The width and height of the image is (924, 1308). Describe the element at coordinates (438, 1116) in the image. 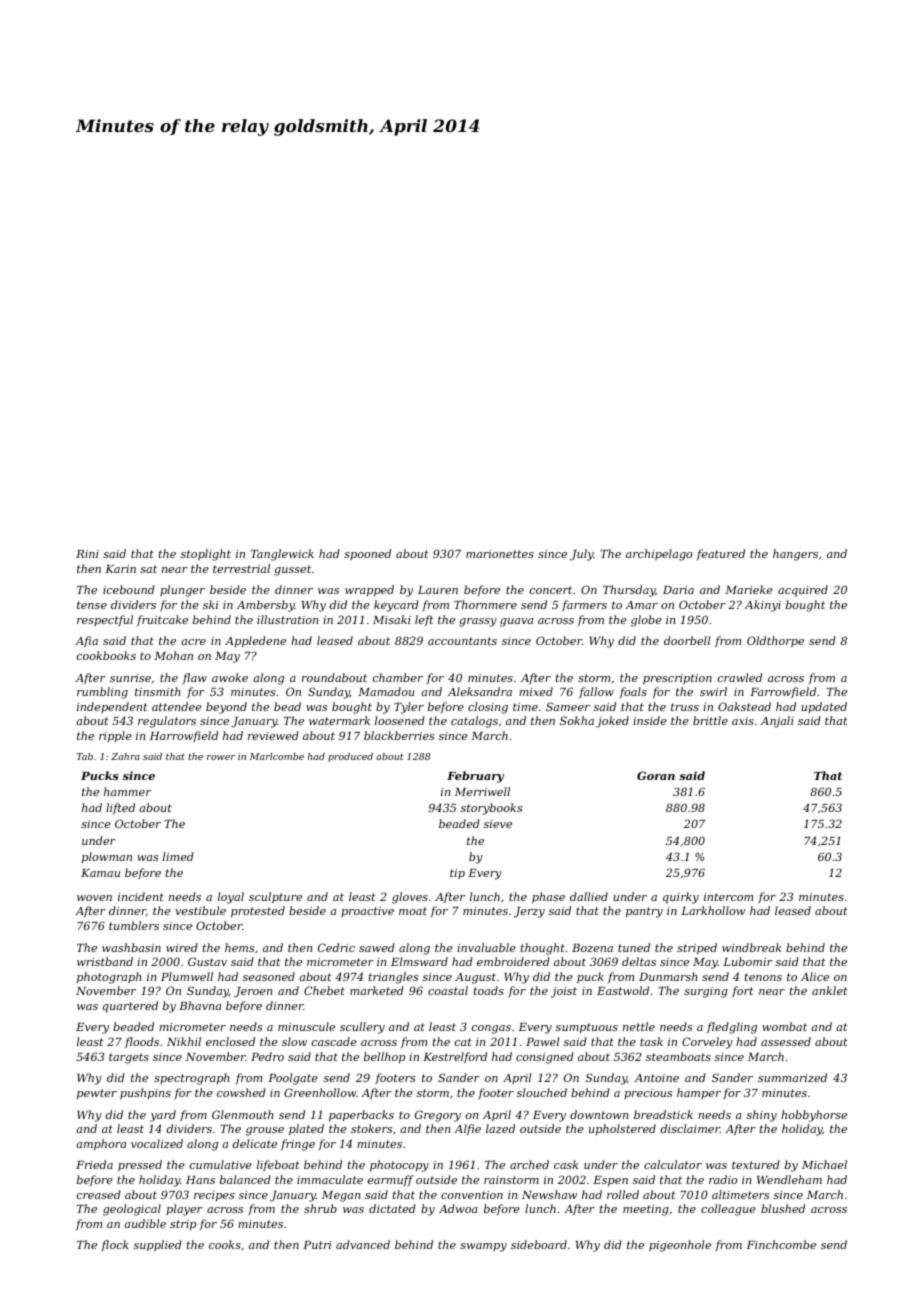

I see `Gregory` at that location.
